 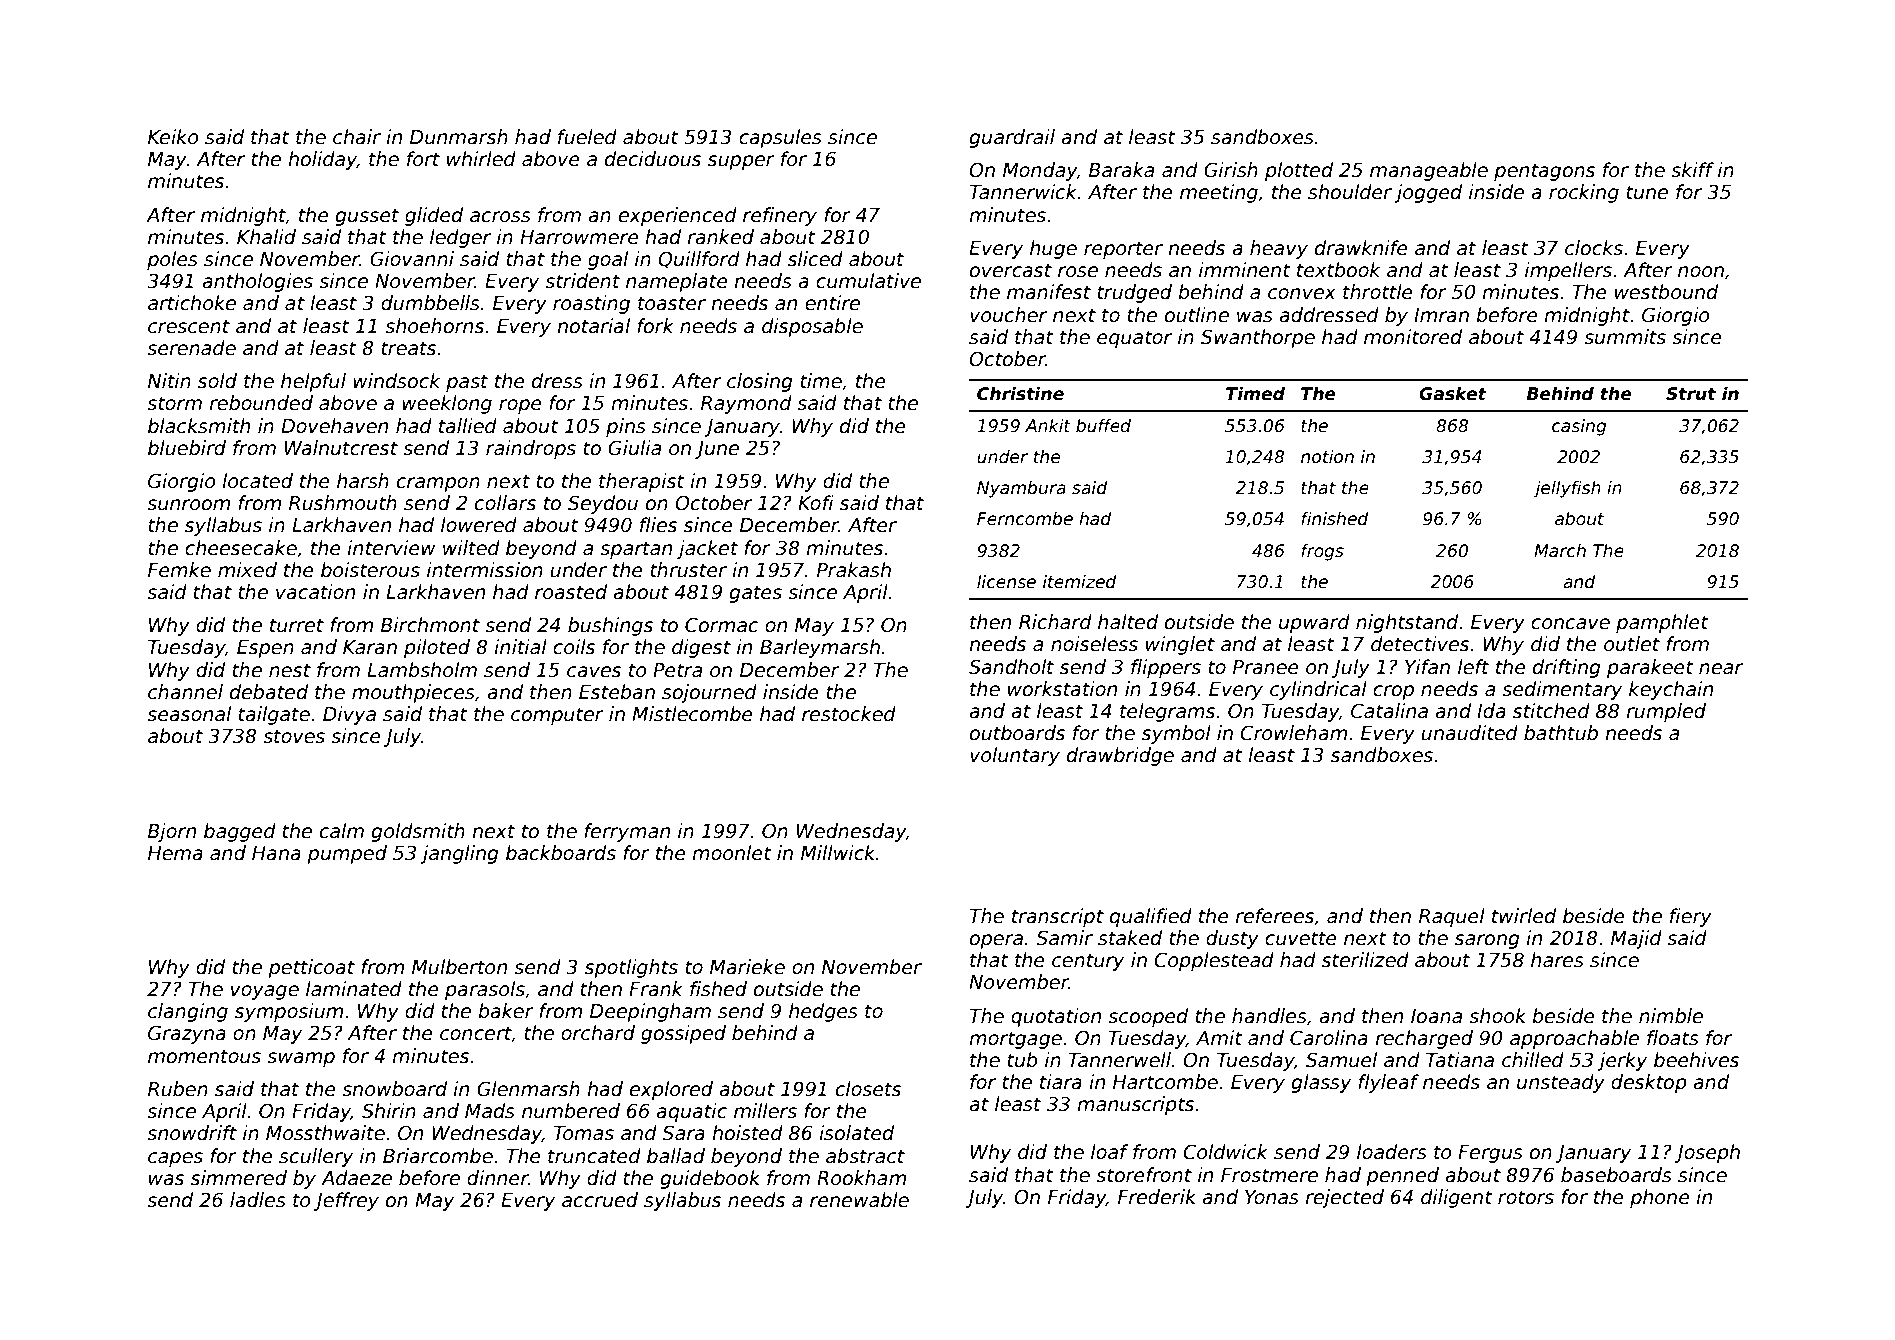 I want to click on phone, so click(x=1660, y=1198).
